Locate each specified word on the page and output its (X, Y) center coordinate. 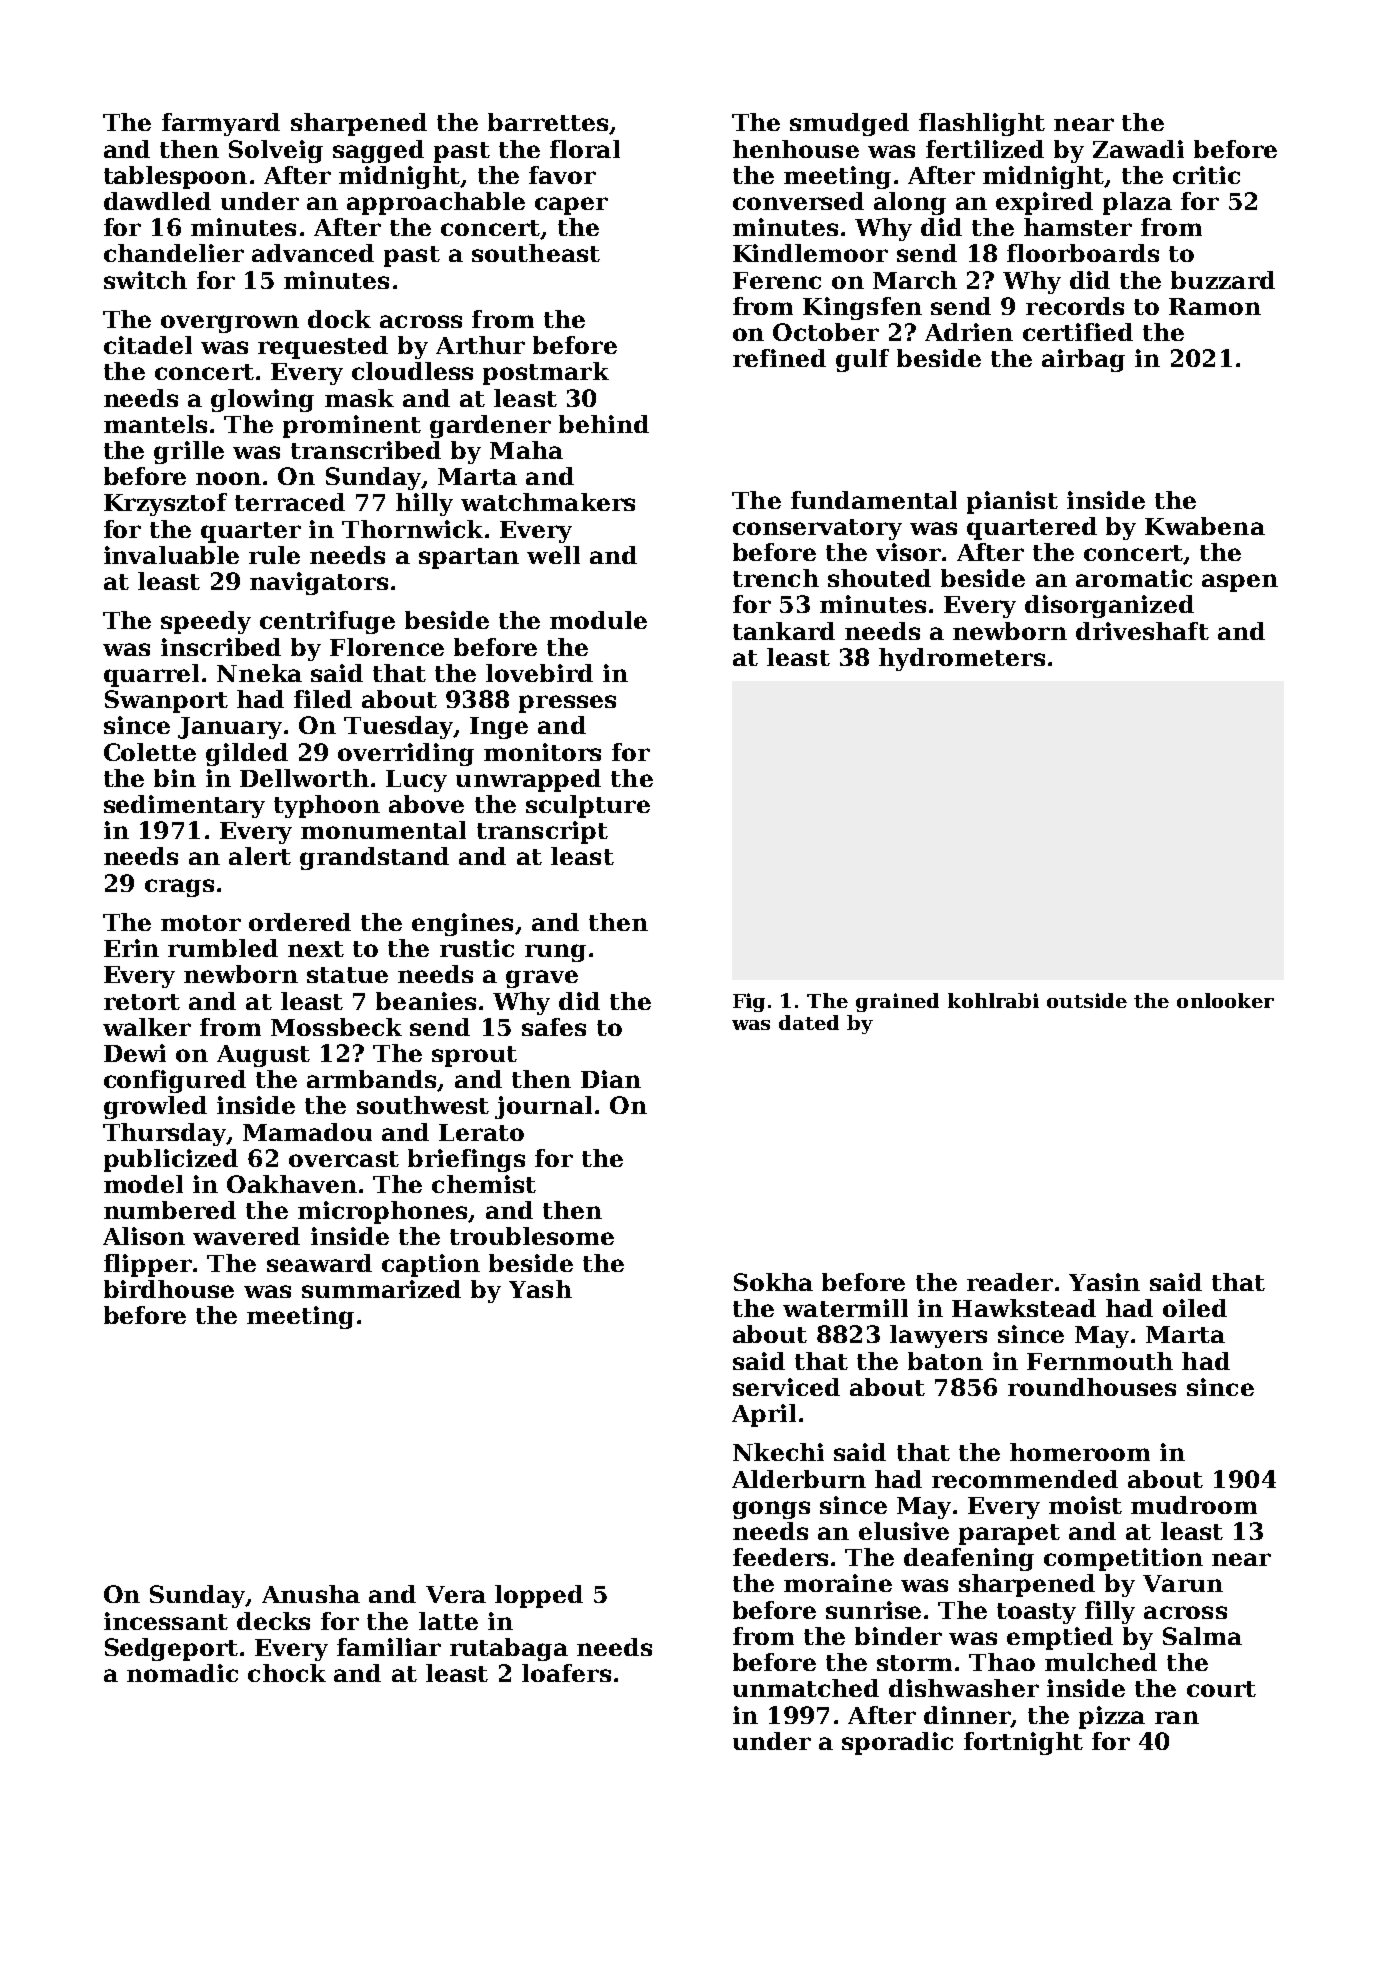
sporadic (897, 1743)
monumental (383, 830)
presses (567, 704)
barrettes (548, 122)
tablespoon (175, 177)
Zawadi (1138, 149)
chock (287, 1673)
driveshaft (1142, 631)
